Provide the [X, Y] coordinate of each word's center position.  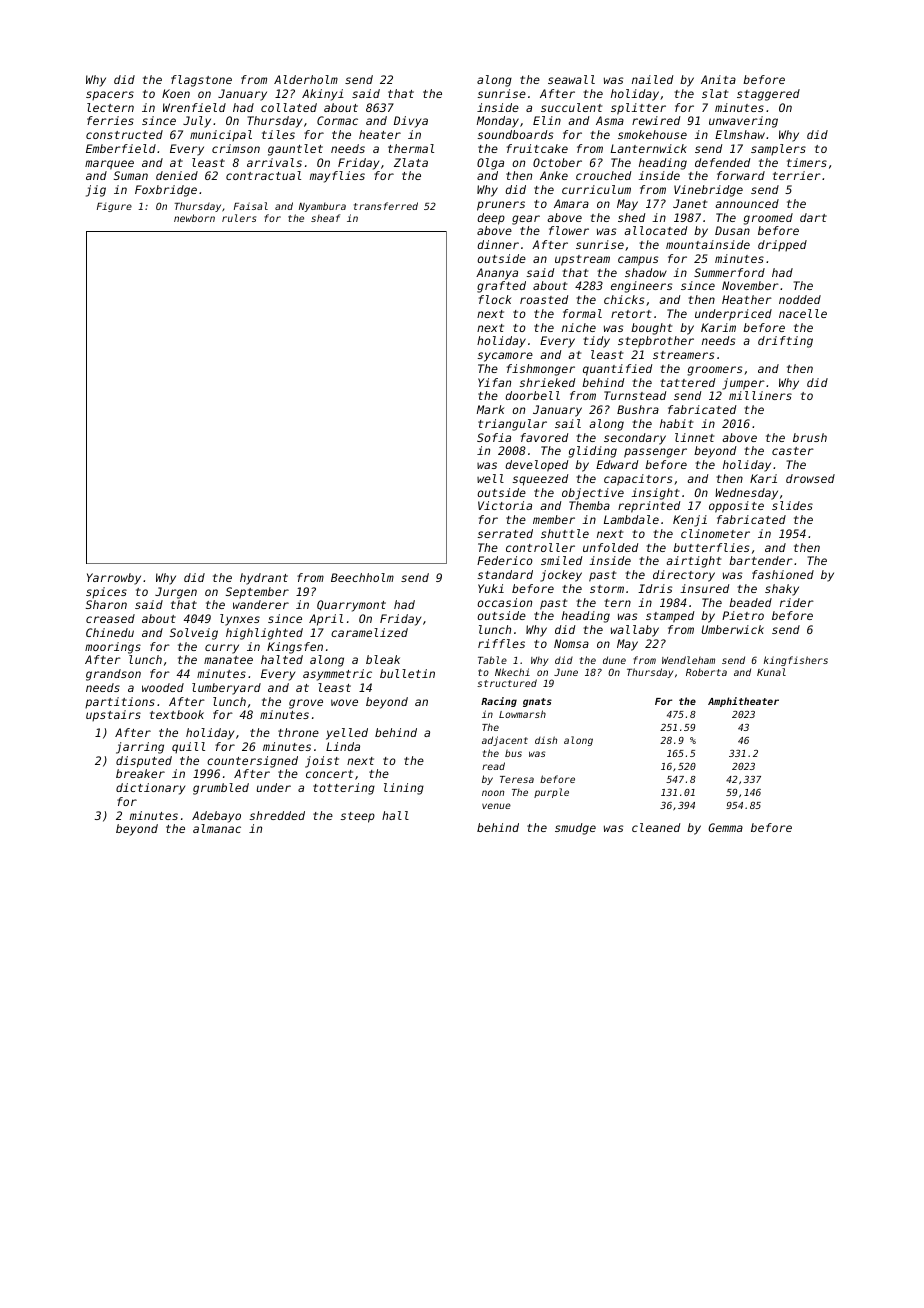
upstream [582, 260]
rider [797, 602]
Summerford [729, 272]
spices [106, 592]
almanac [217, 828]
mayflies [337, 177]
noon [493, 793]
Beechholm [362, 577]
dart [813, 217]
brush [810, 437]
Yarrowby [114, 579]
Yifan [494, 382]
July [197, 122]
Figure [114, 207]
